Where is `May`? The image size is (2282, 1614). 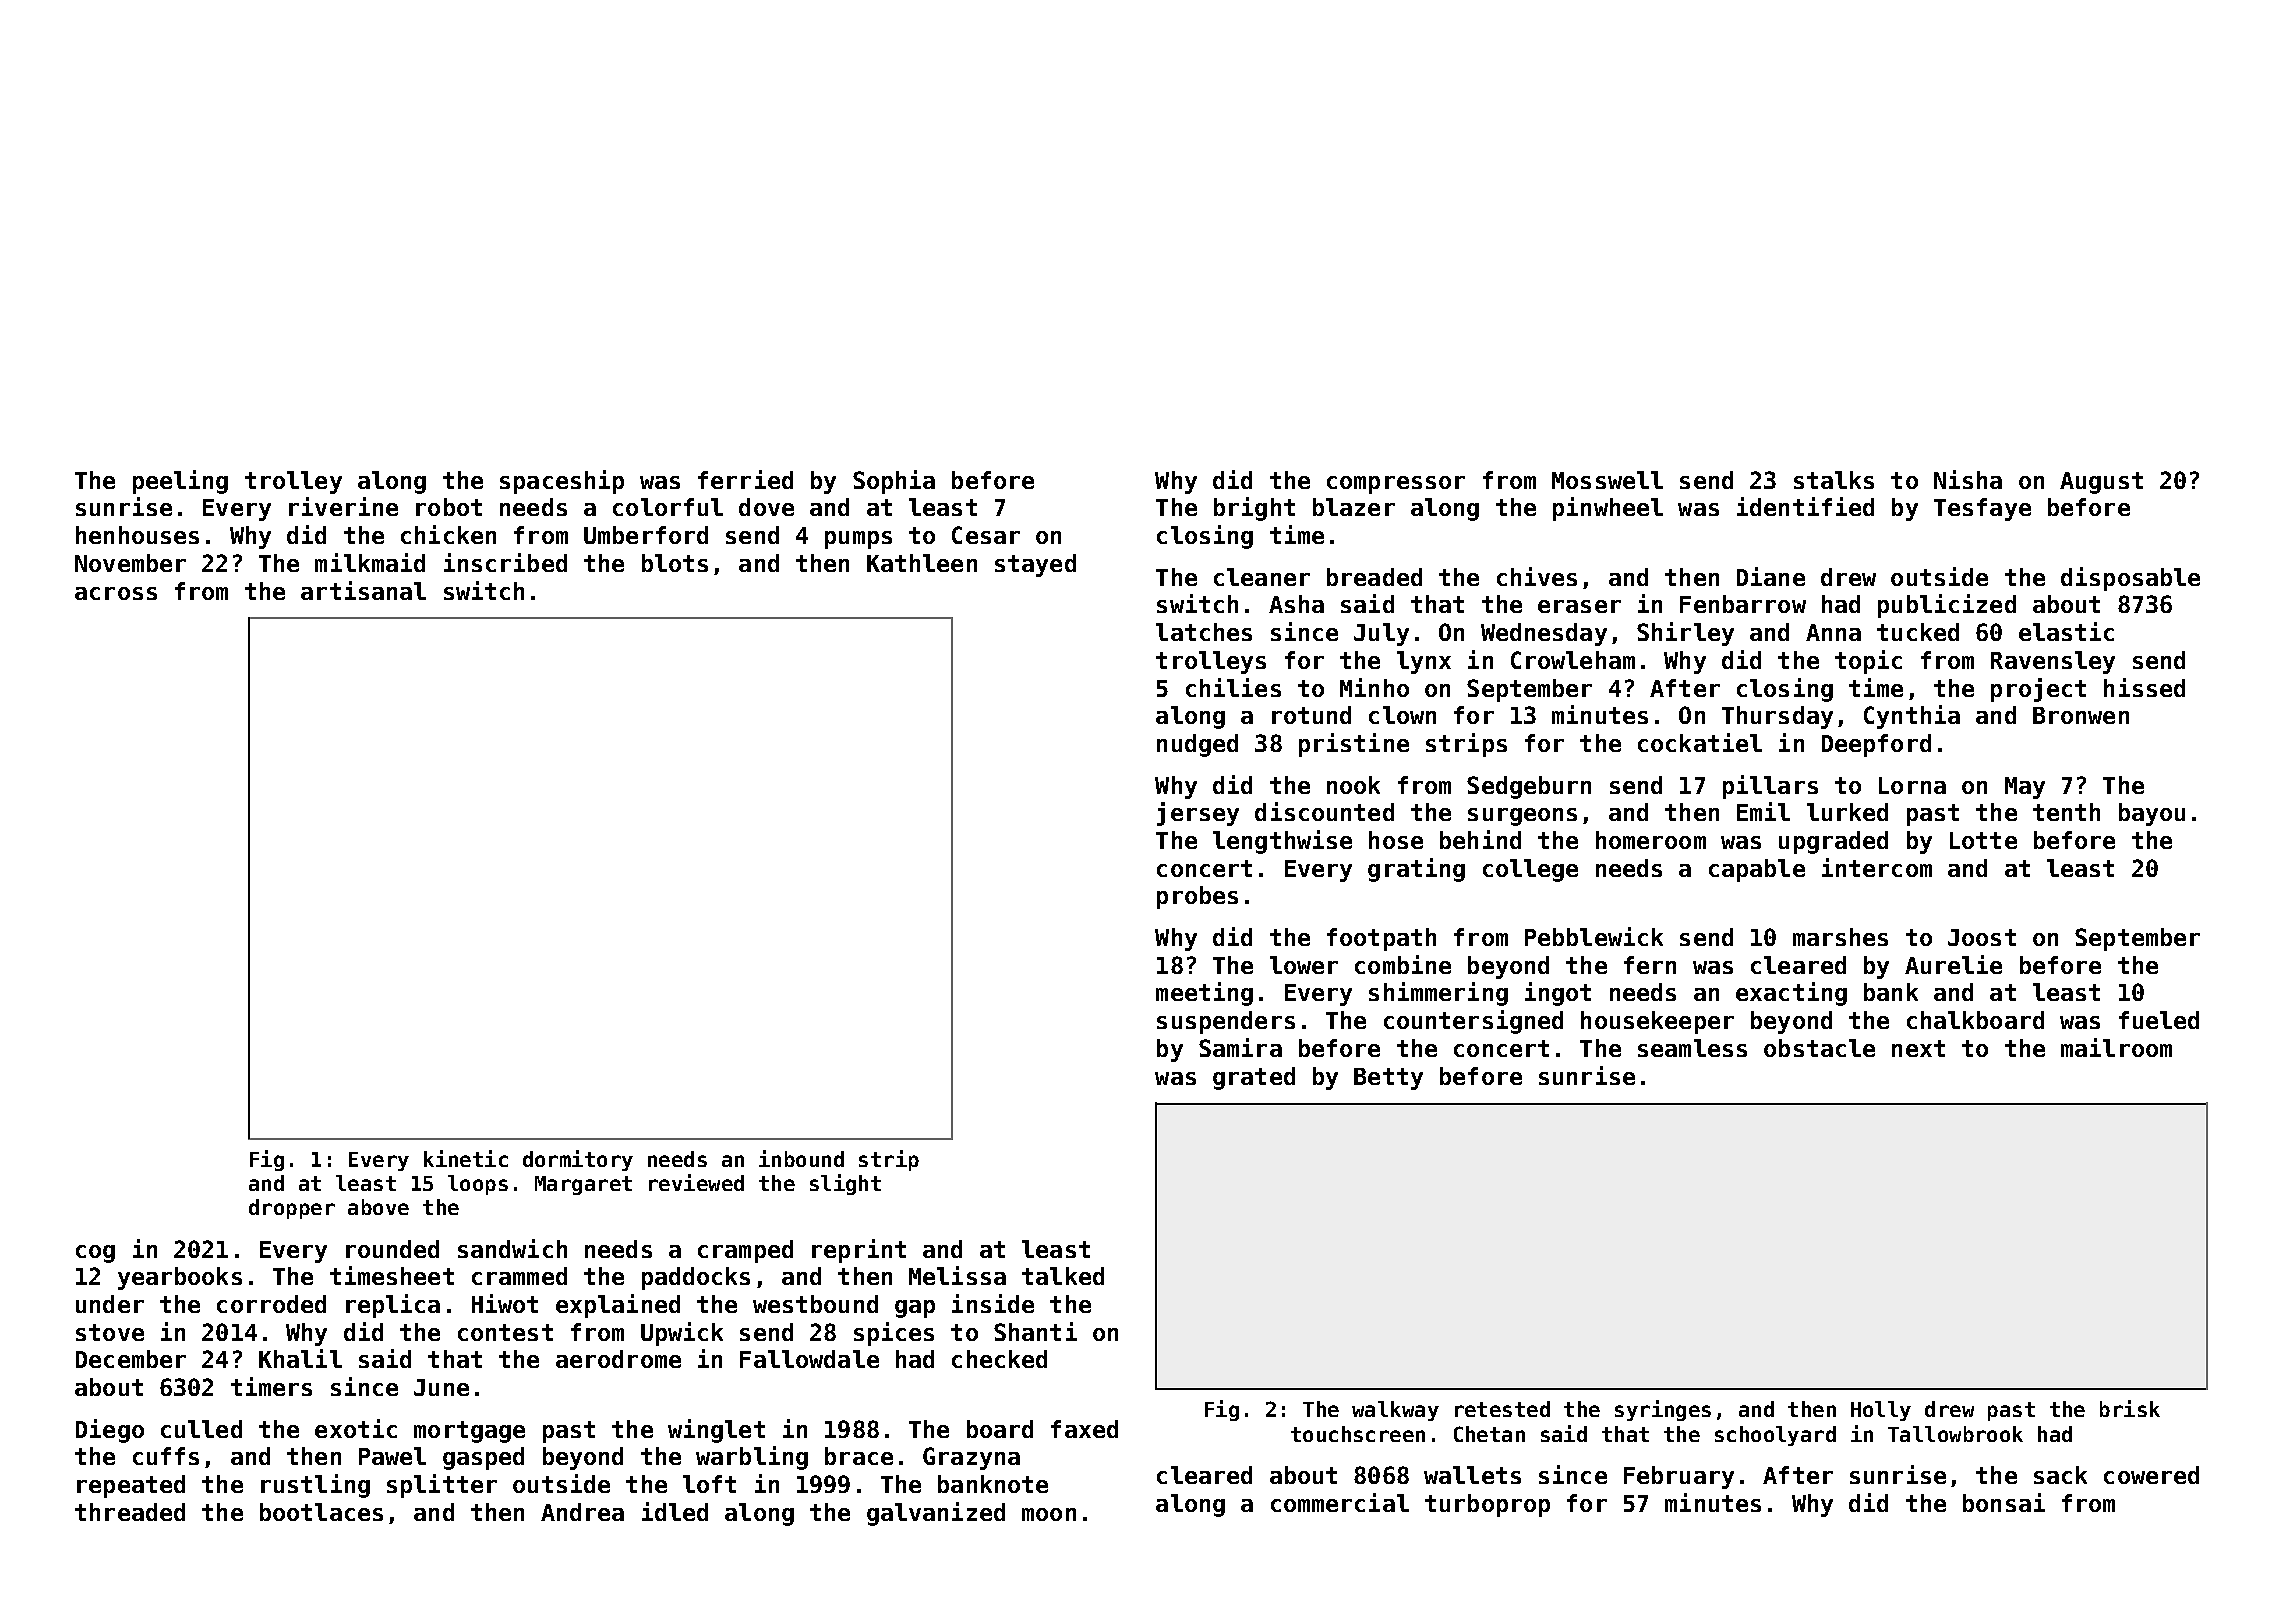
May is located at coordinates (2025, 788).
